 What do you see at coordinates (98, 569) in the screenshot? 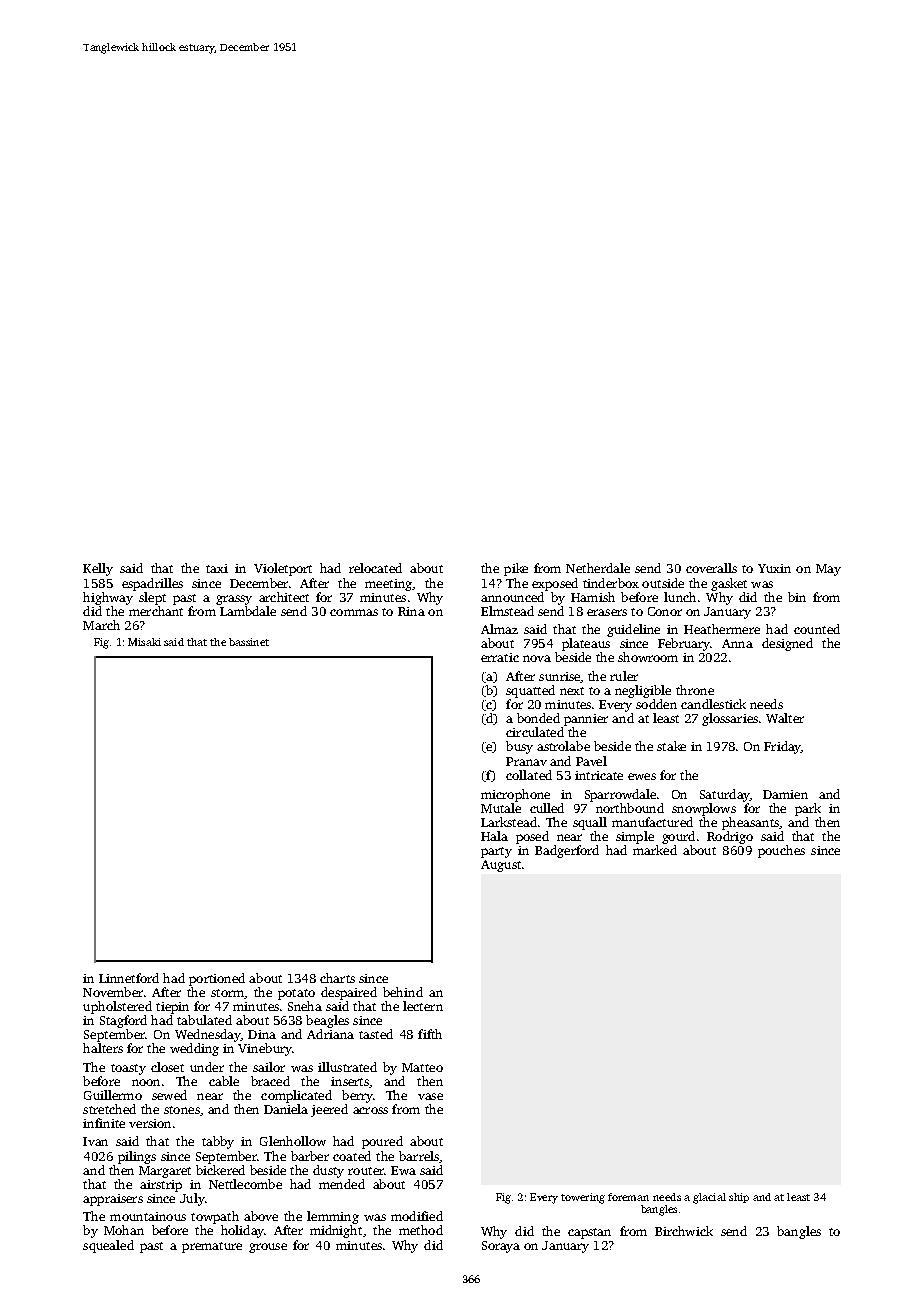
I see `Kelly` at bounding box center [98, 569].
